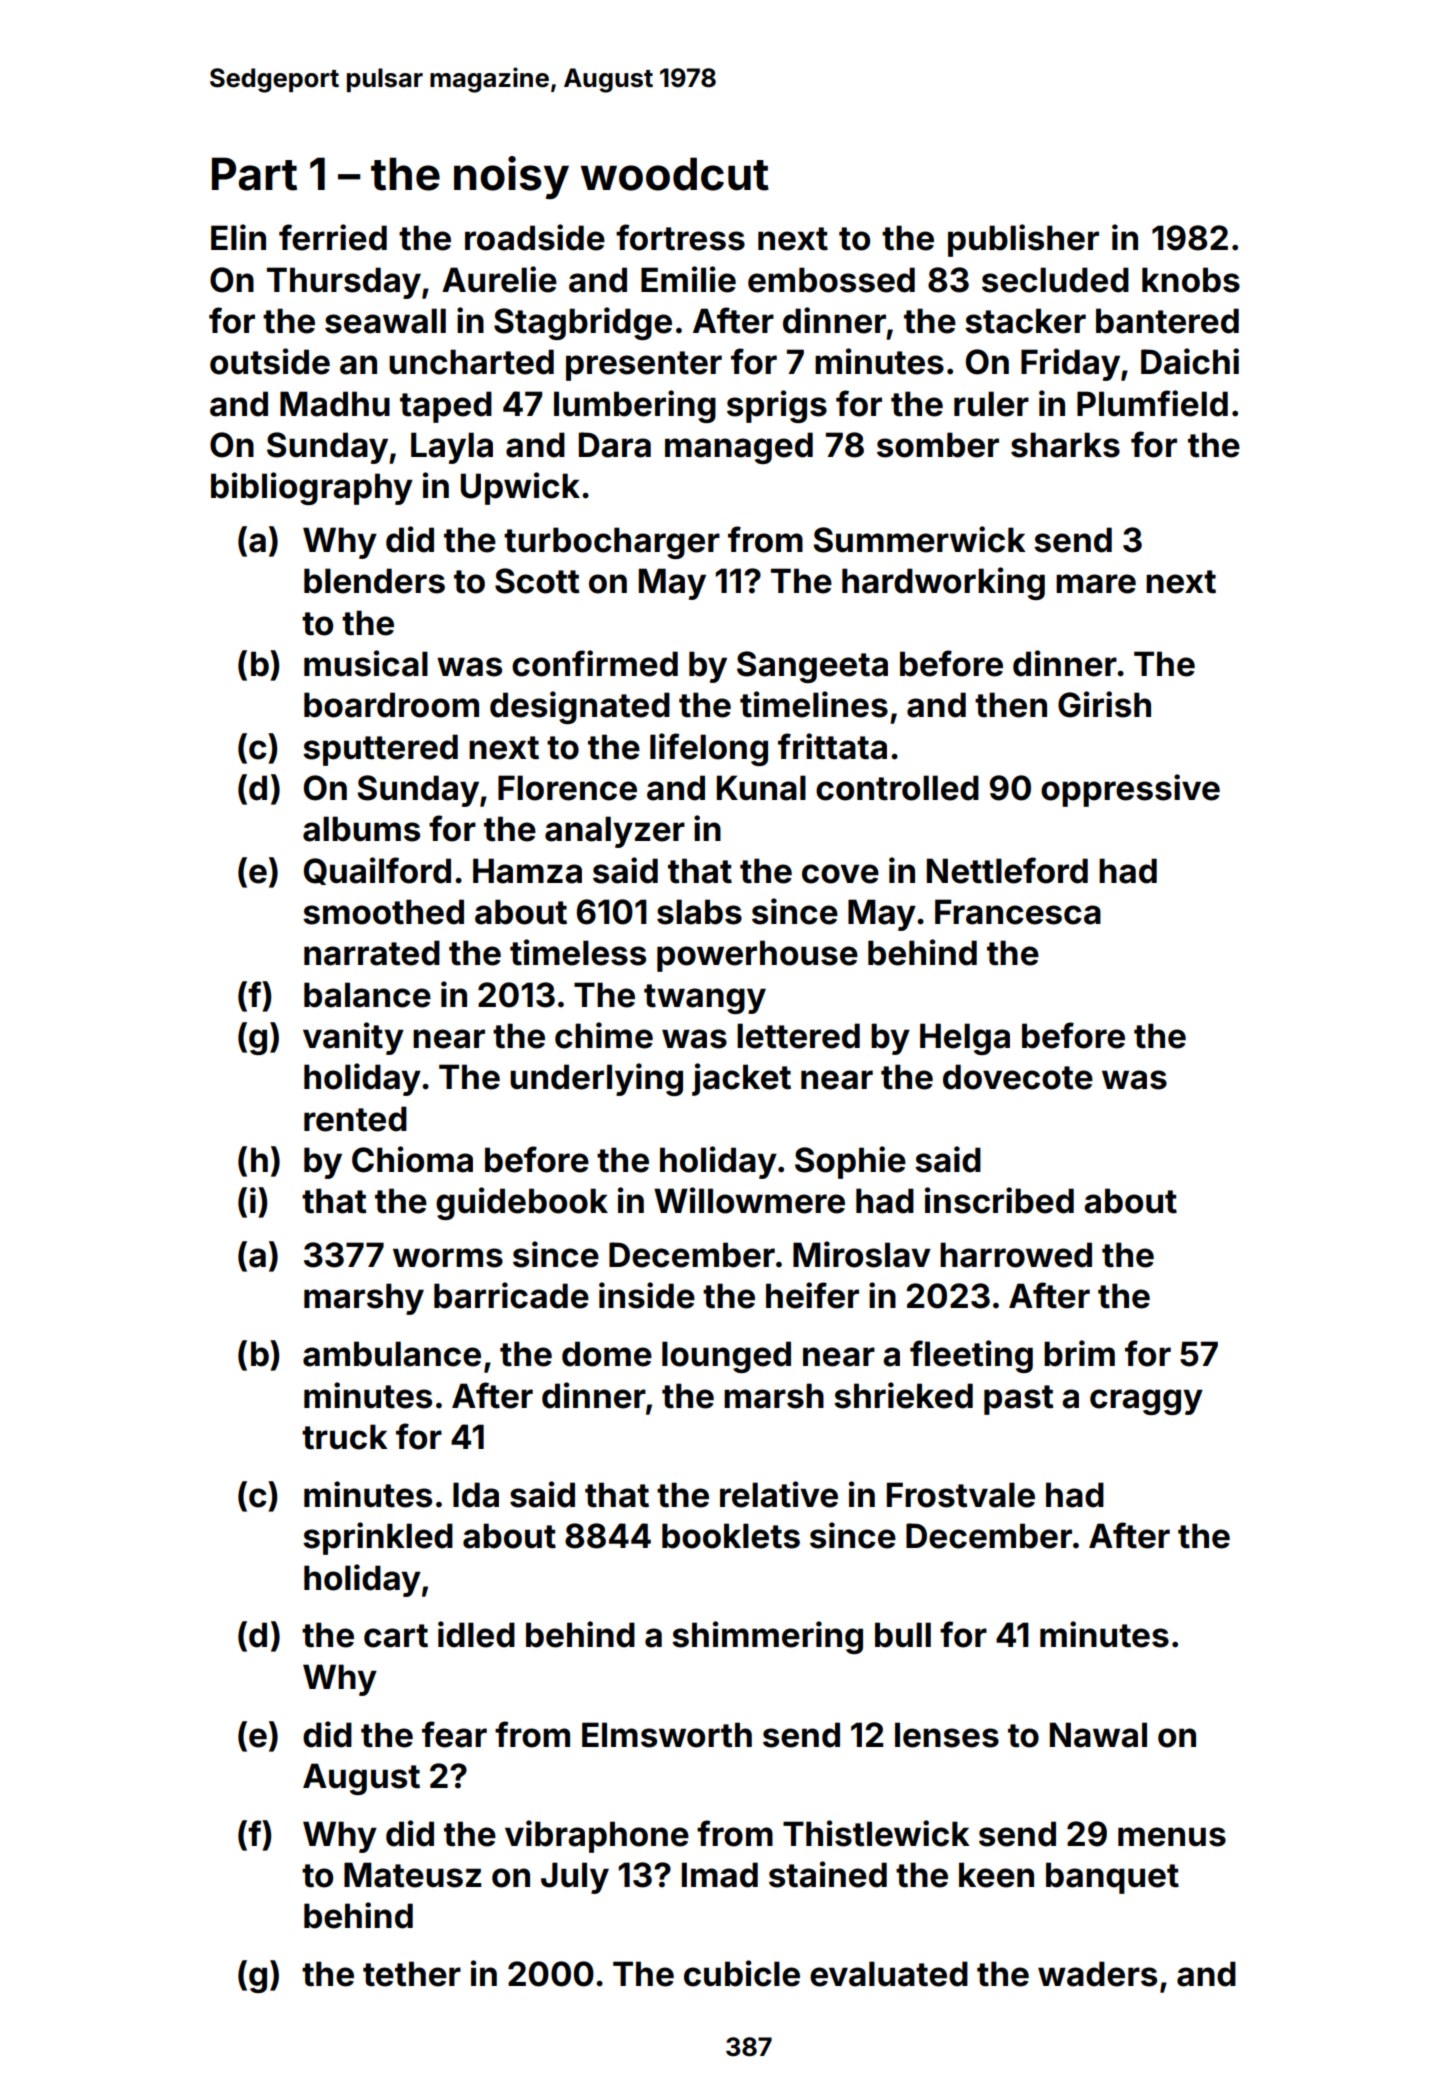 This page has height=2100, width=1450. Describe the element at coordinates (726, 1357) in the page. I see `lounged` at that location.
